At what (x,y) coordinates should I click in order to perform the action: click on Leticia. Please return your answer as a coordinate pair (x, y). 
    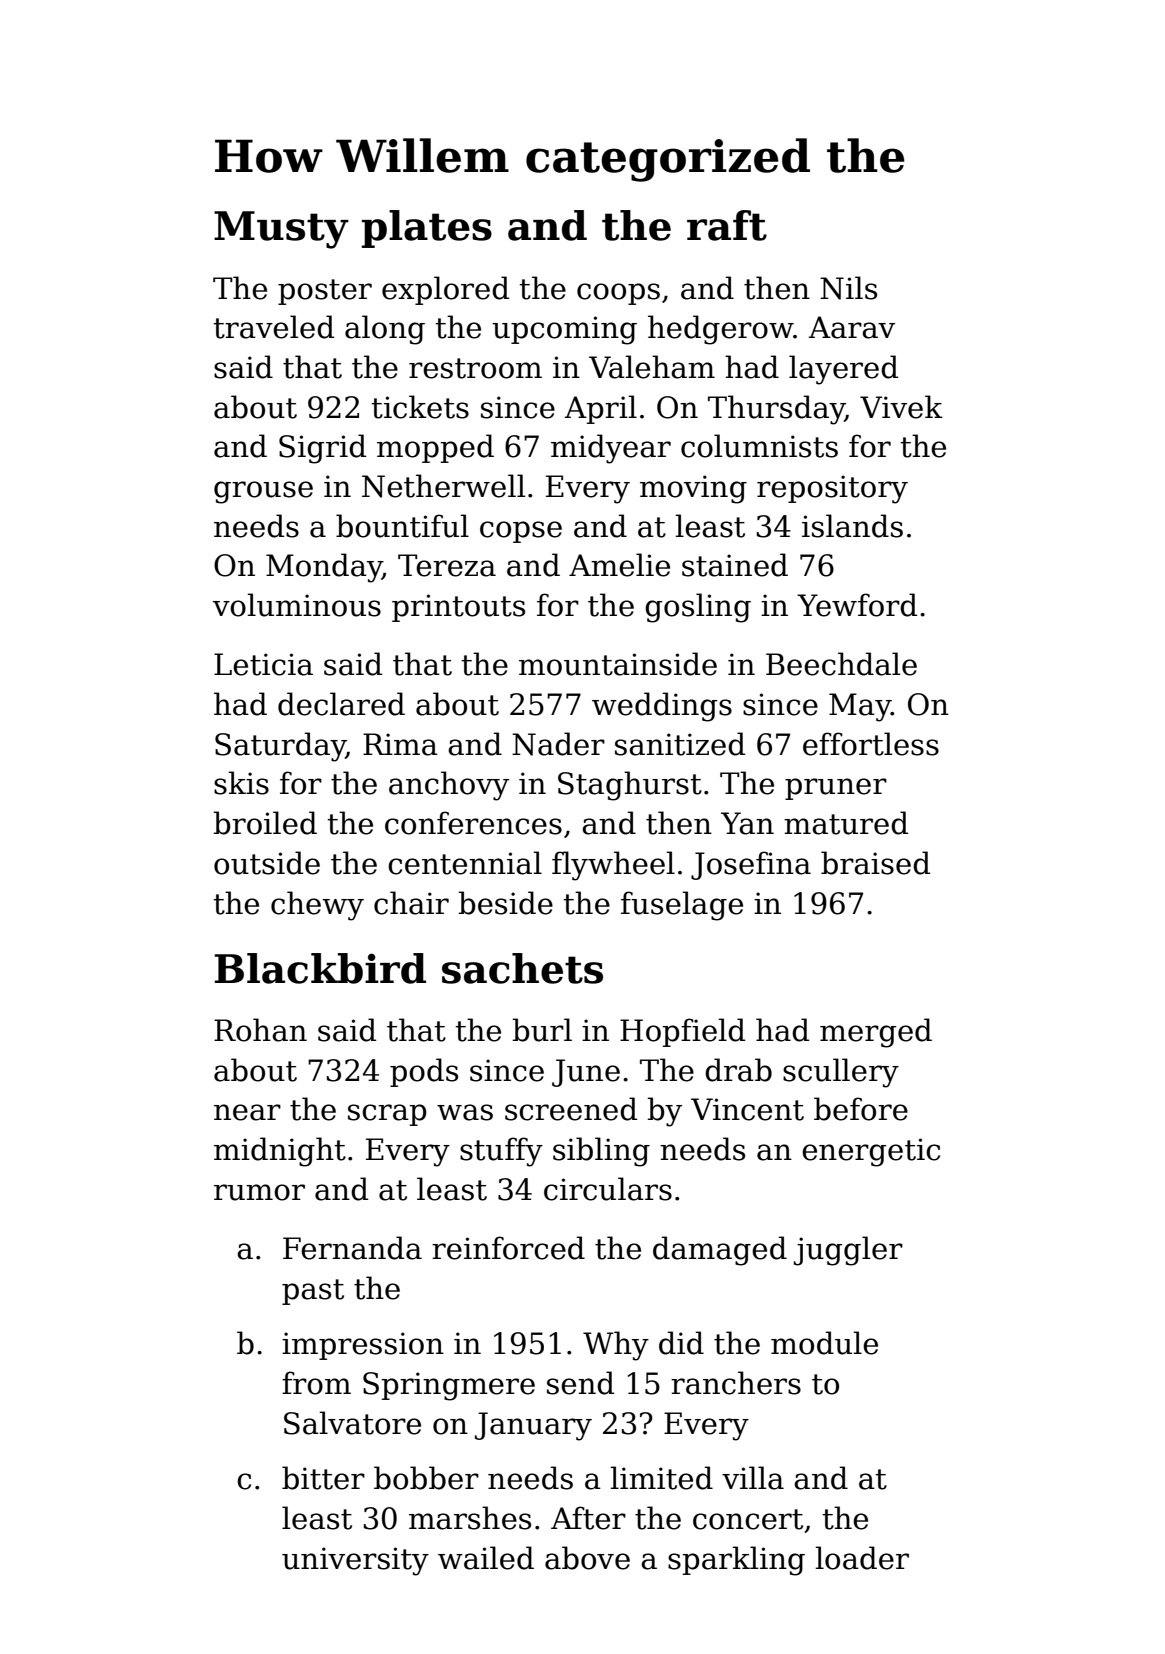
    Looking at the image, I should click on (263, 664).
